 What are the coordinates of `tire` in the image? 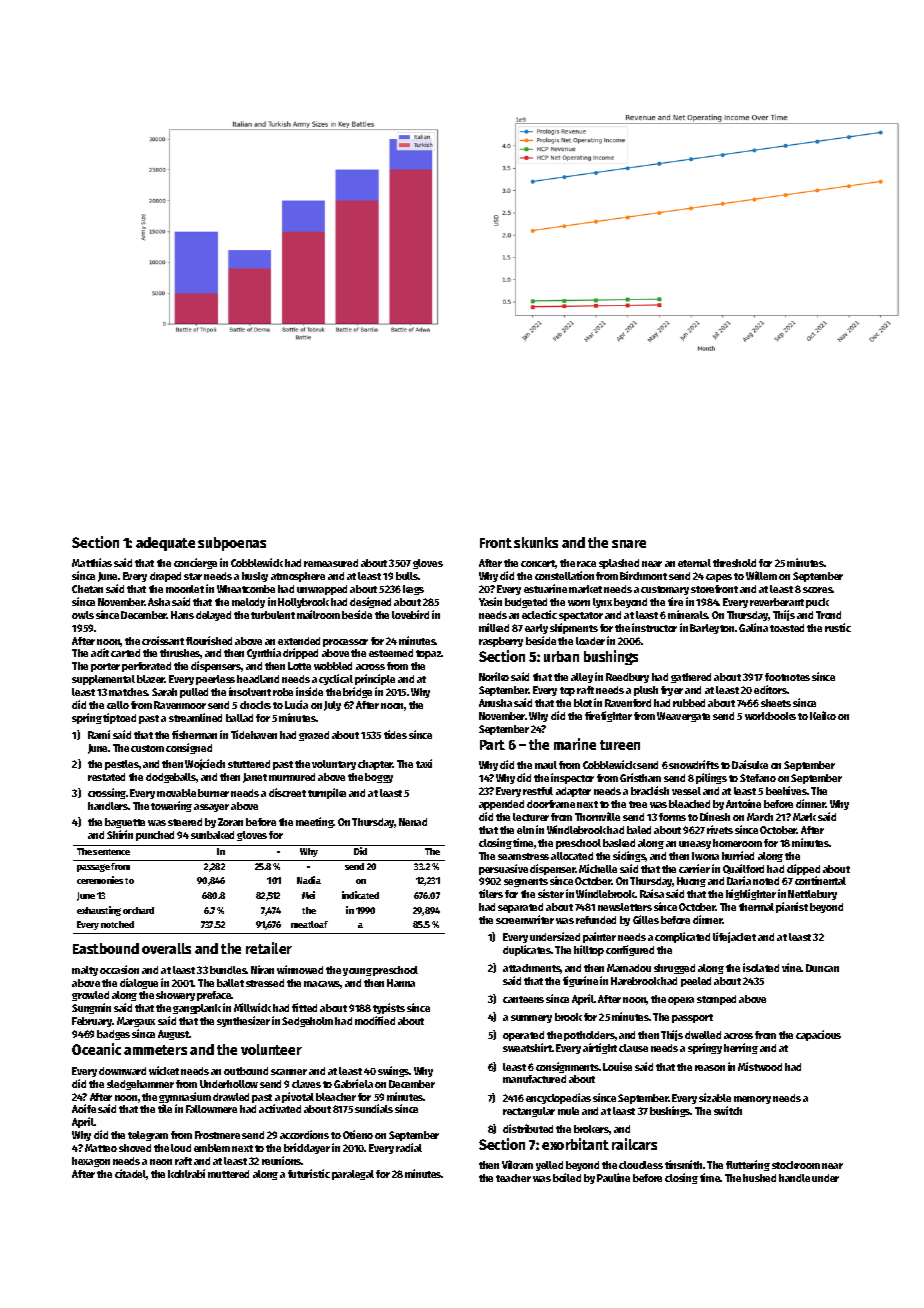 It's located at (675, 601).
